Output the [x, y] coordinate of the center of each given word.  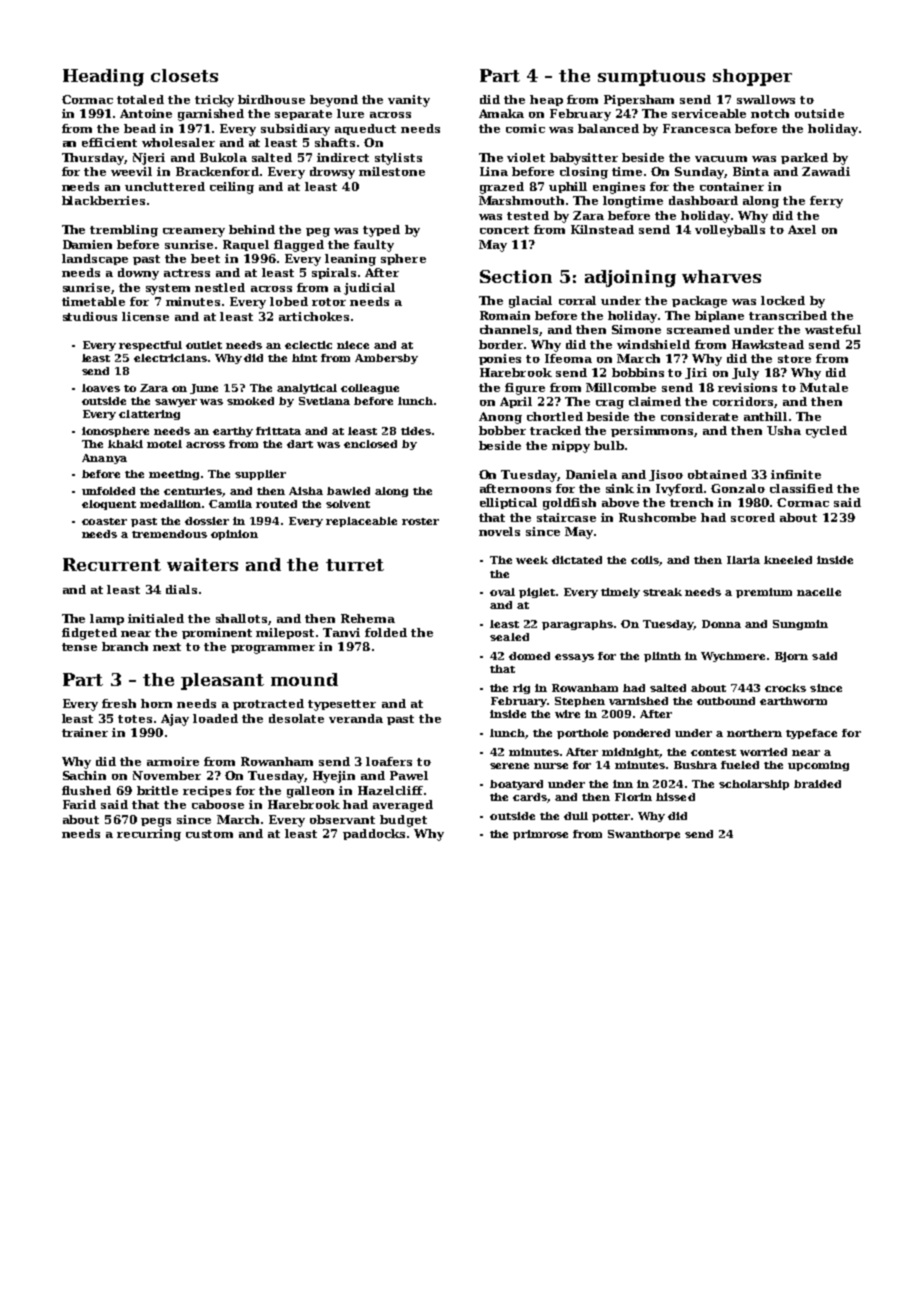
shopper [752, 77]
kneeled [788, 560]
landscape [95, 259]
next [167, 647]
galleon [310, 792]
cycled [826, 432]
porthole [582, 734]
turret [355, 565]
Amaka [501, 113]
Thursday [93, 159]
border [502, 344]
